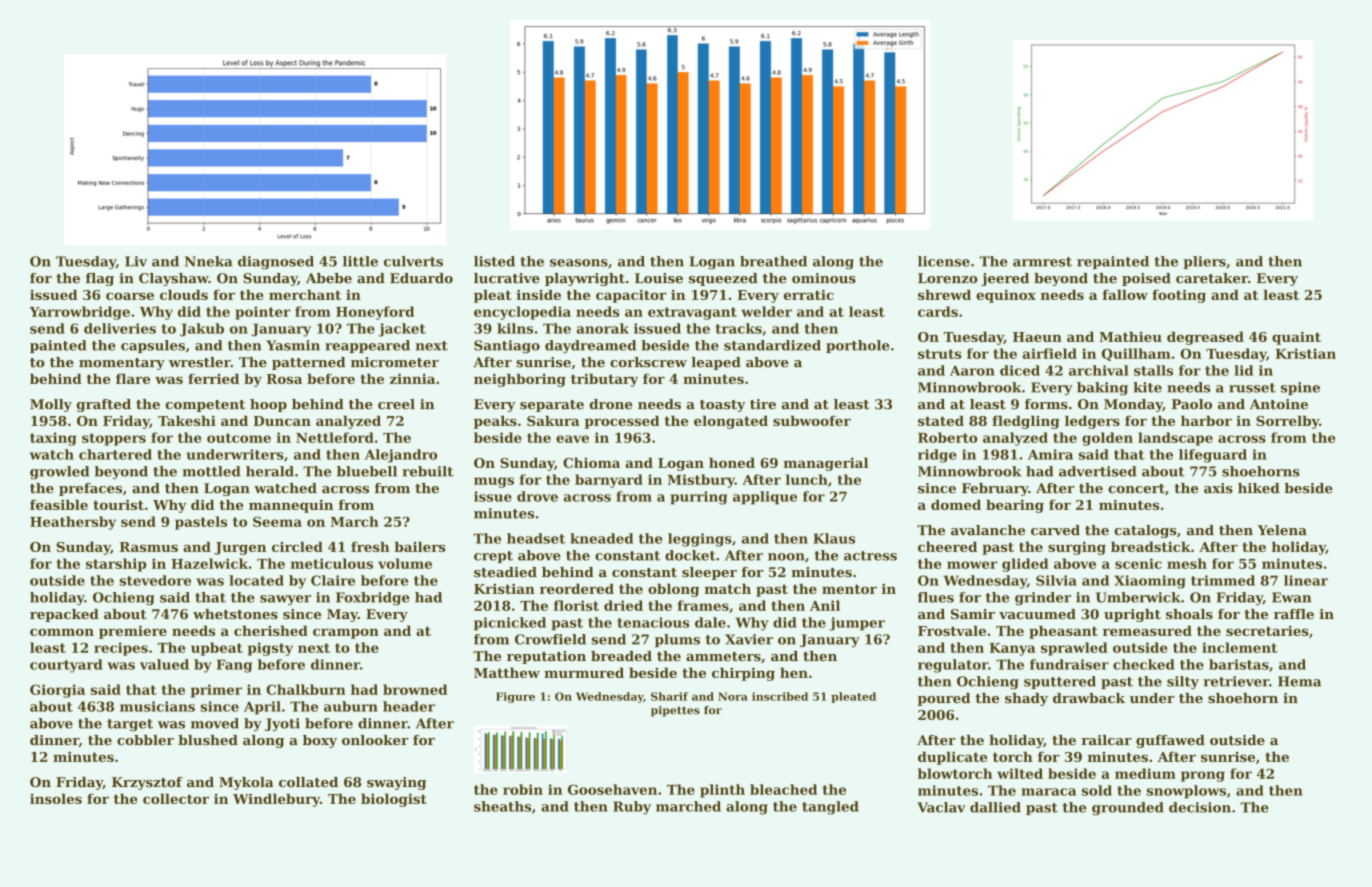 The image size is (1372, 887). I want to click on circled, so click(297, 546).
